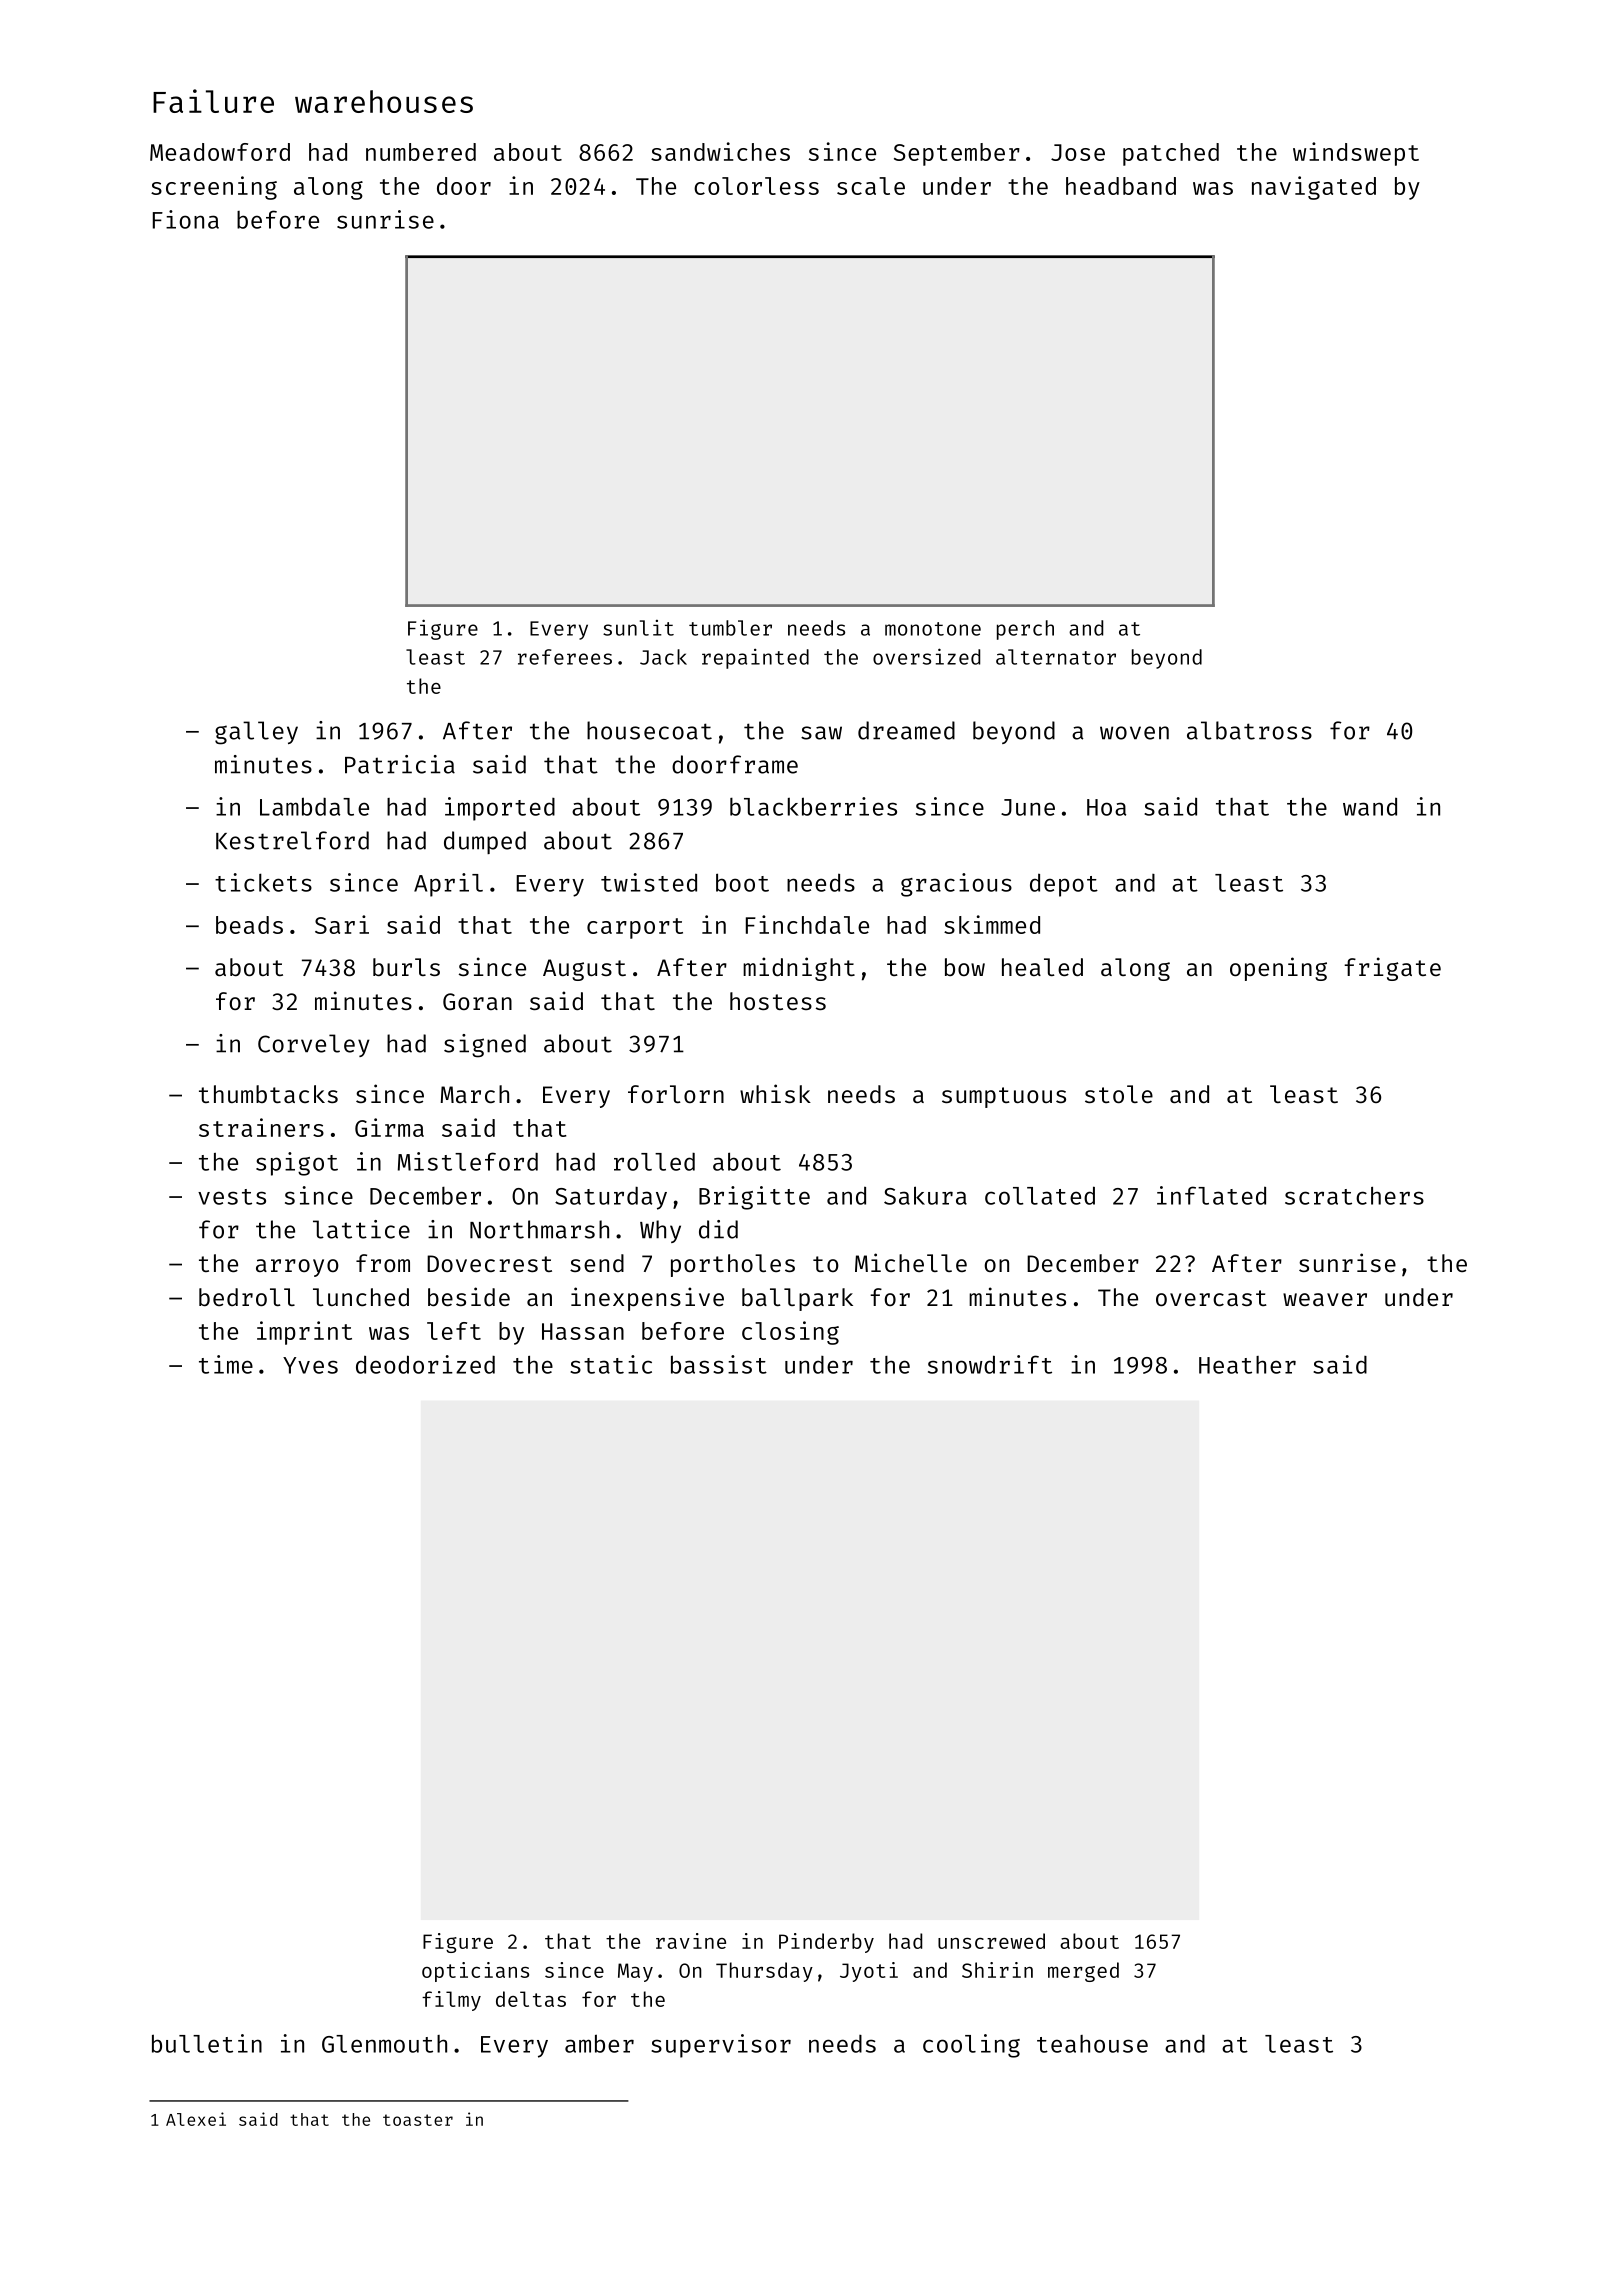 Image resolution: width=1620 pixels, height=2292 pixels. What do you see at coordinates (226, 1364) in the document?
I see `time` at bounding box center [226, 1364].
